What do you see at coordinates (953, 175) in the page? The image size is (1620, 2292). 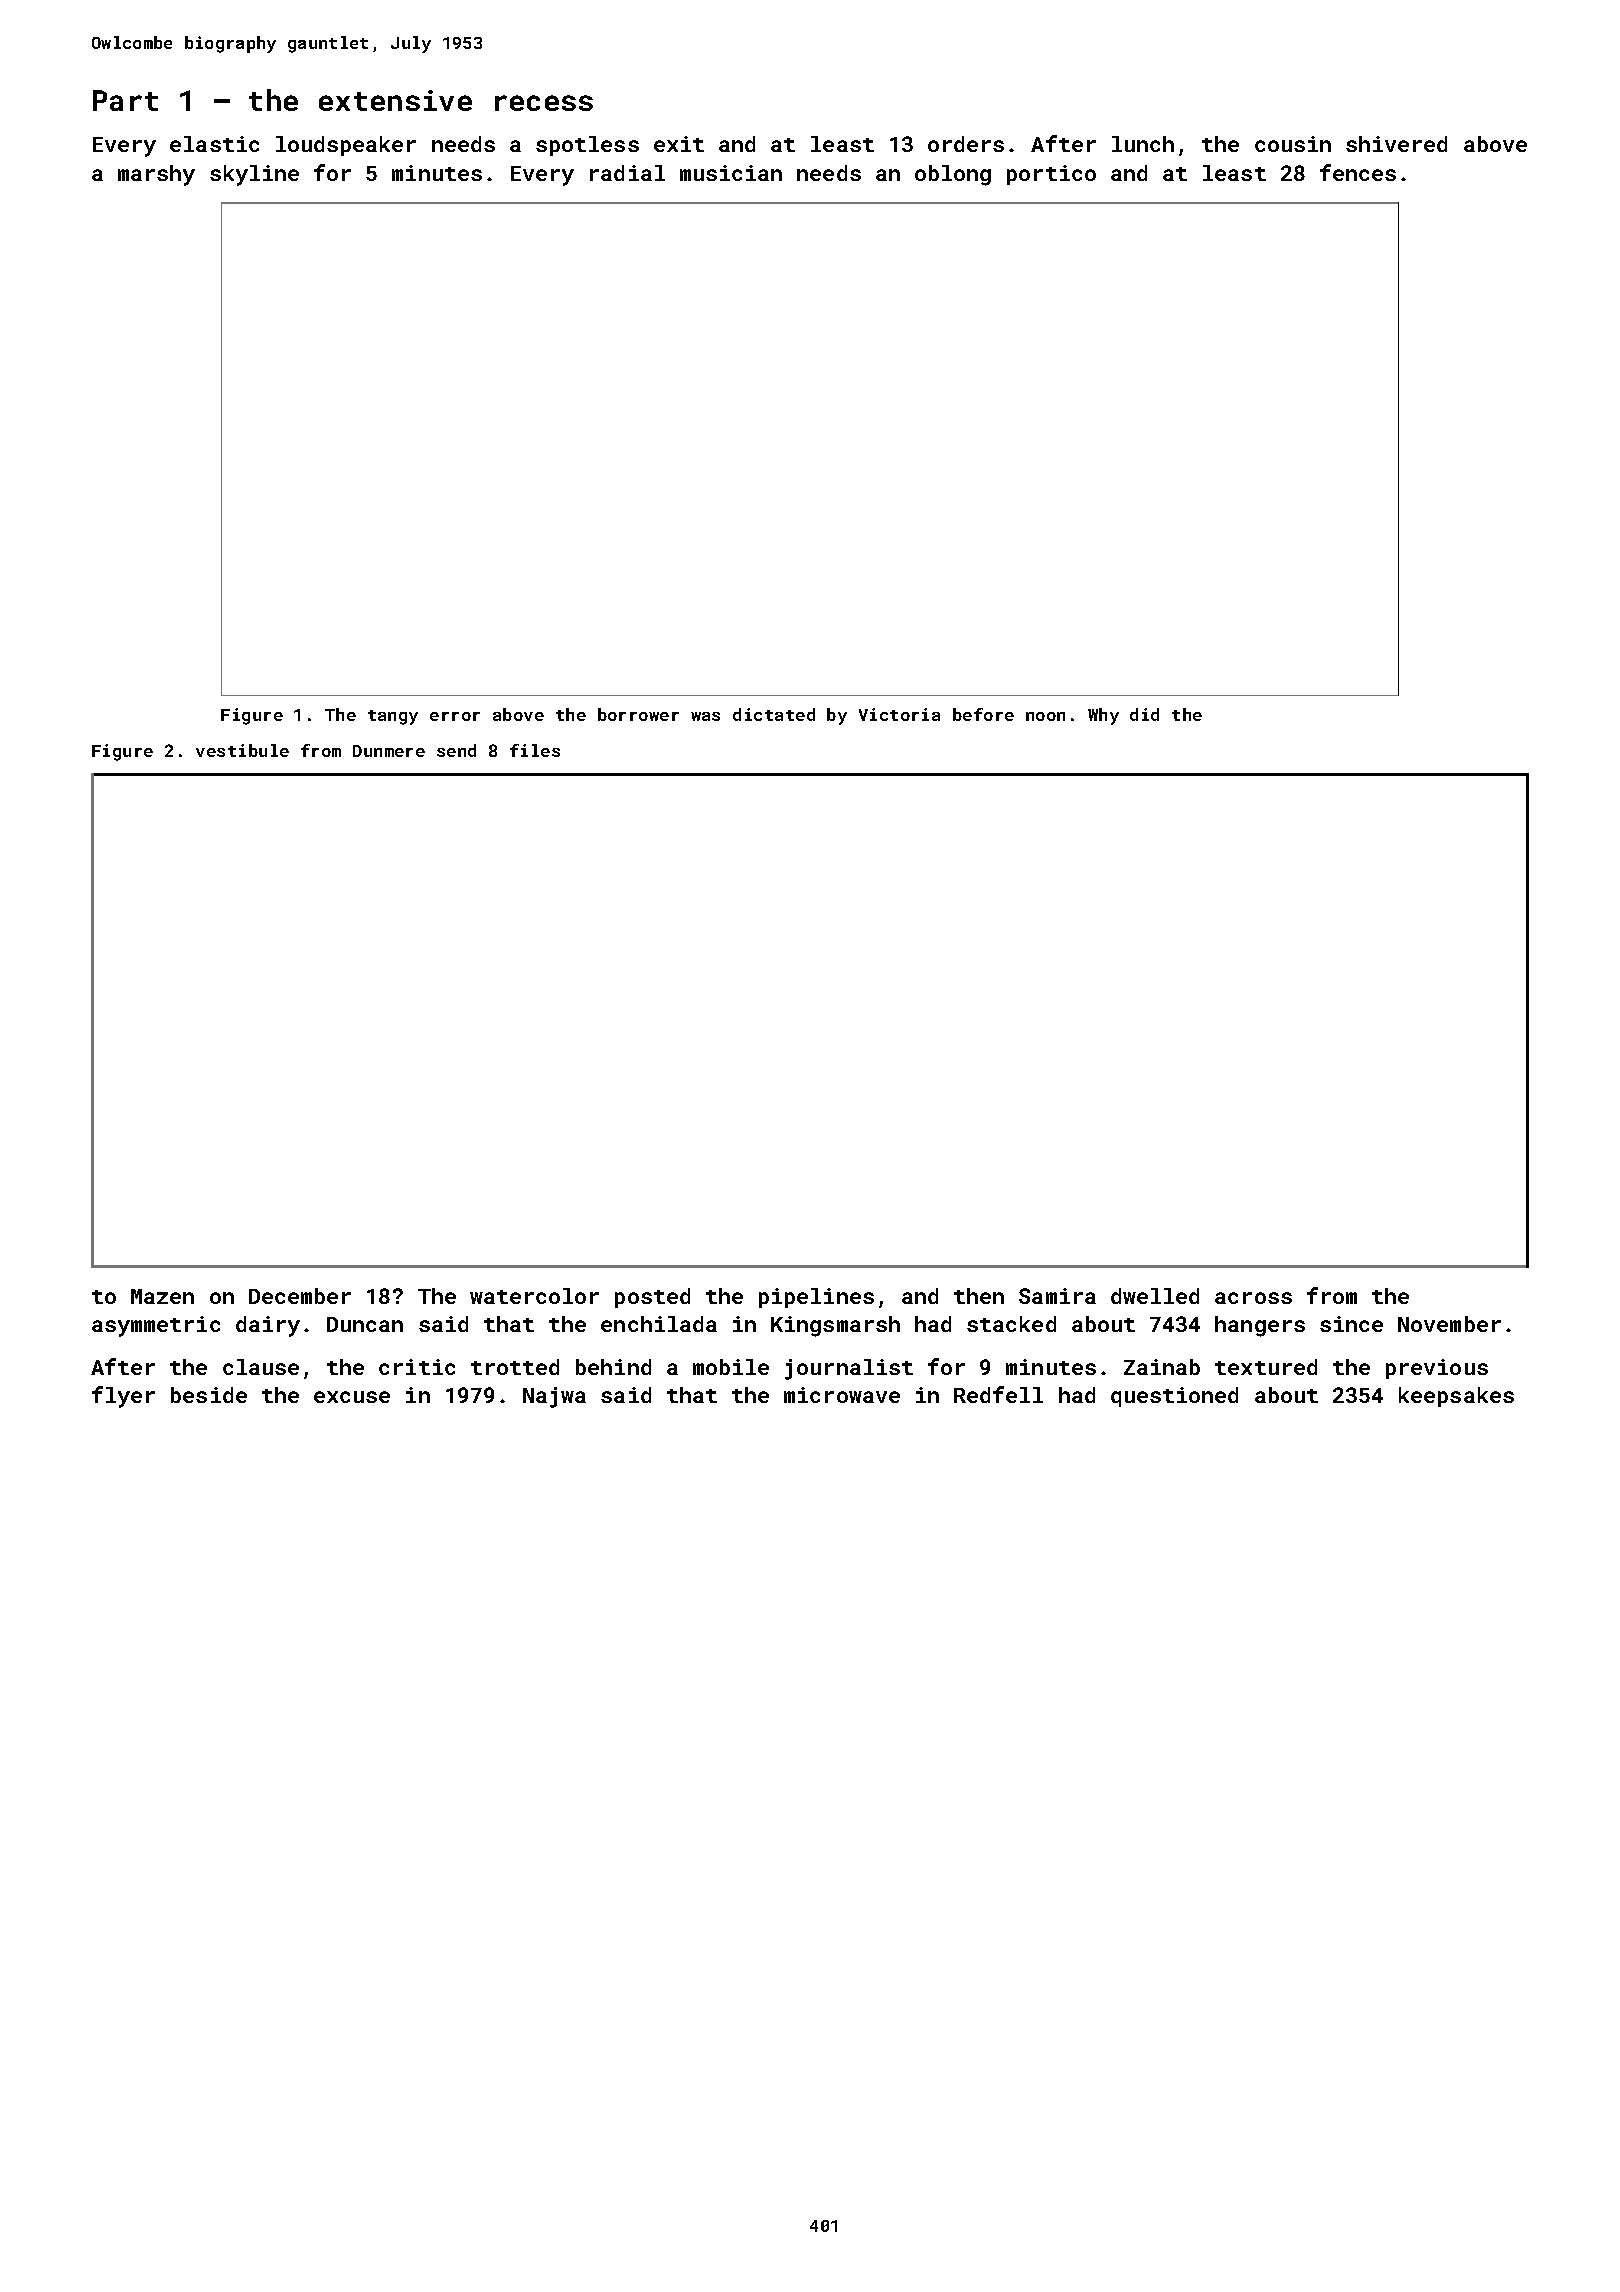 I see `oblong` at bounding box center [953, 175].
